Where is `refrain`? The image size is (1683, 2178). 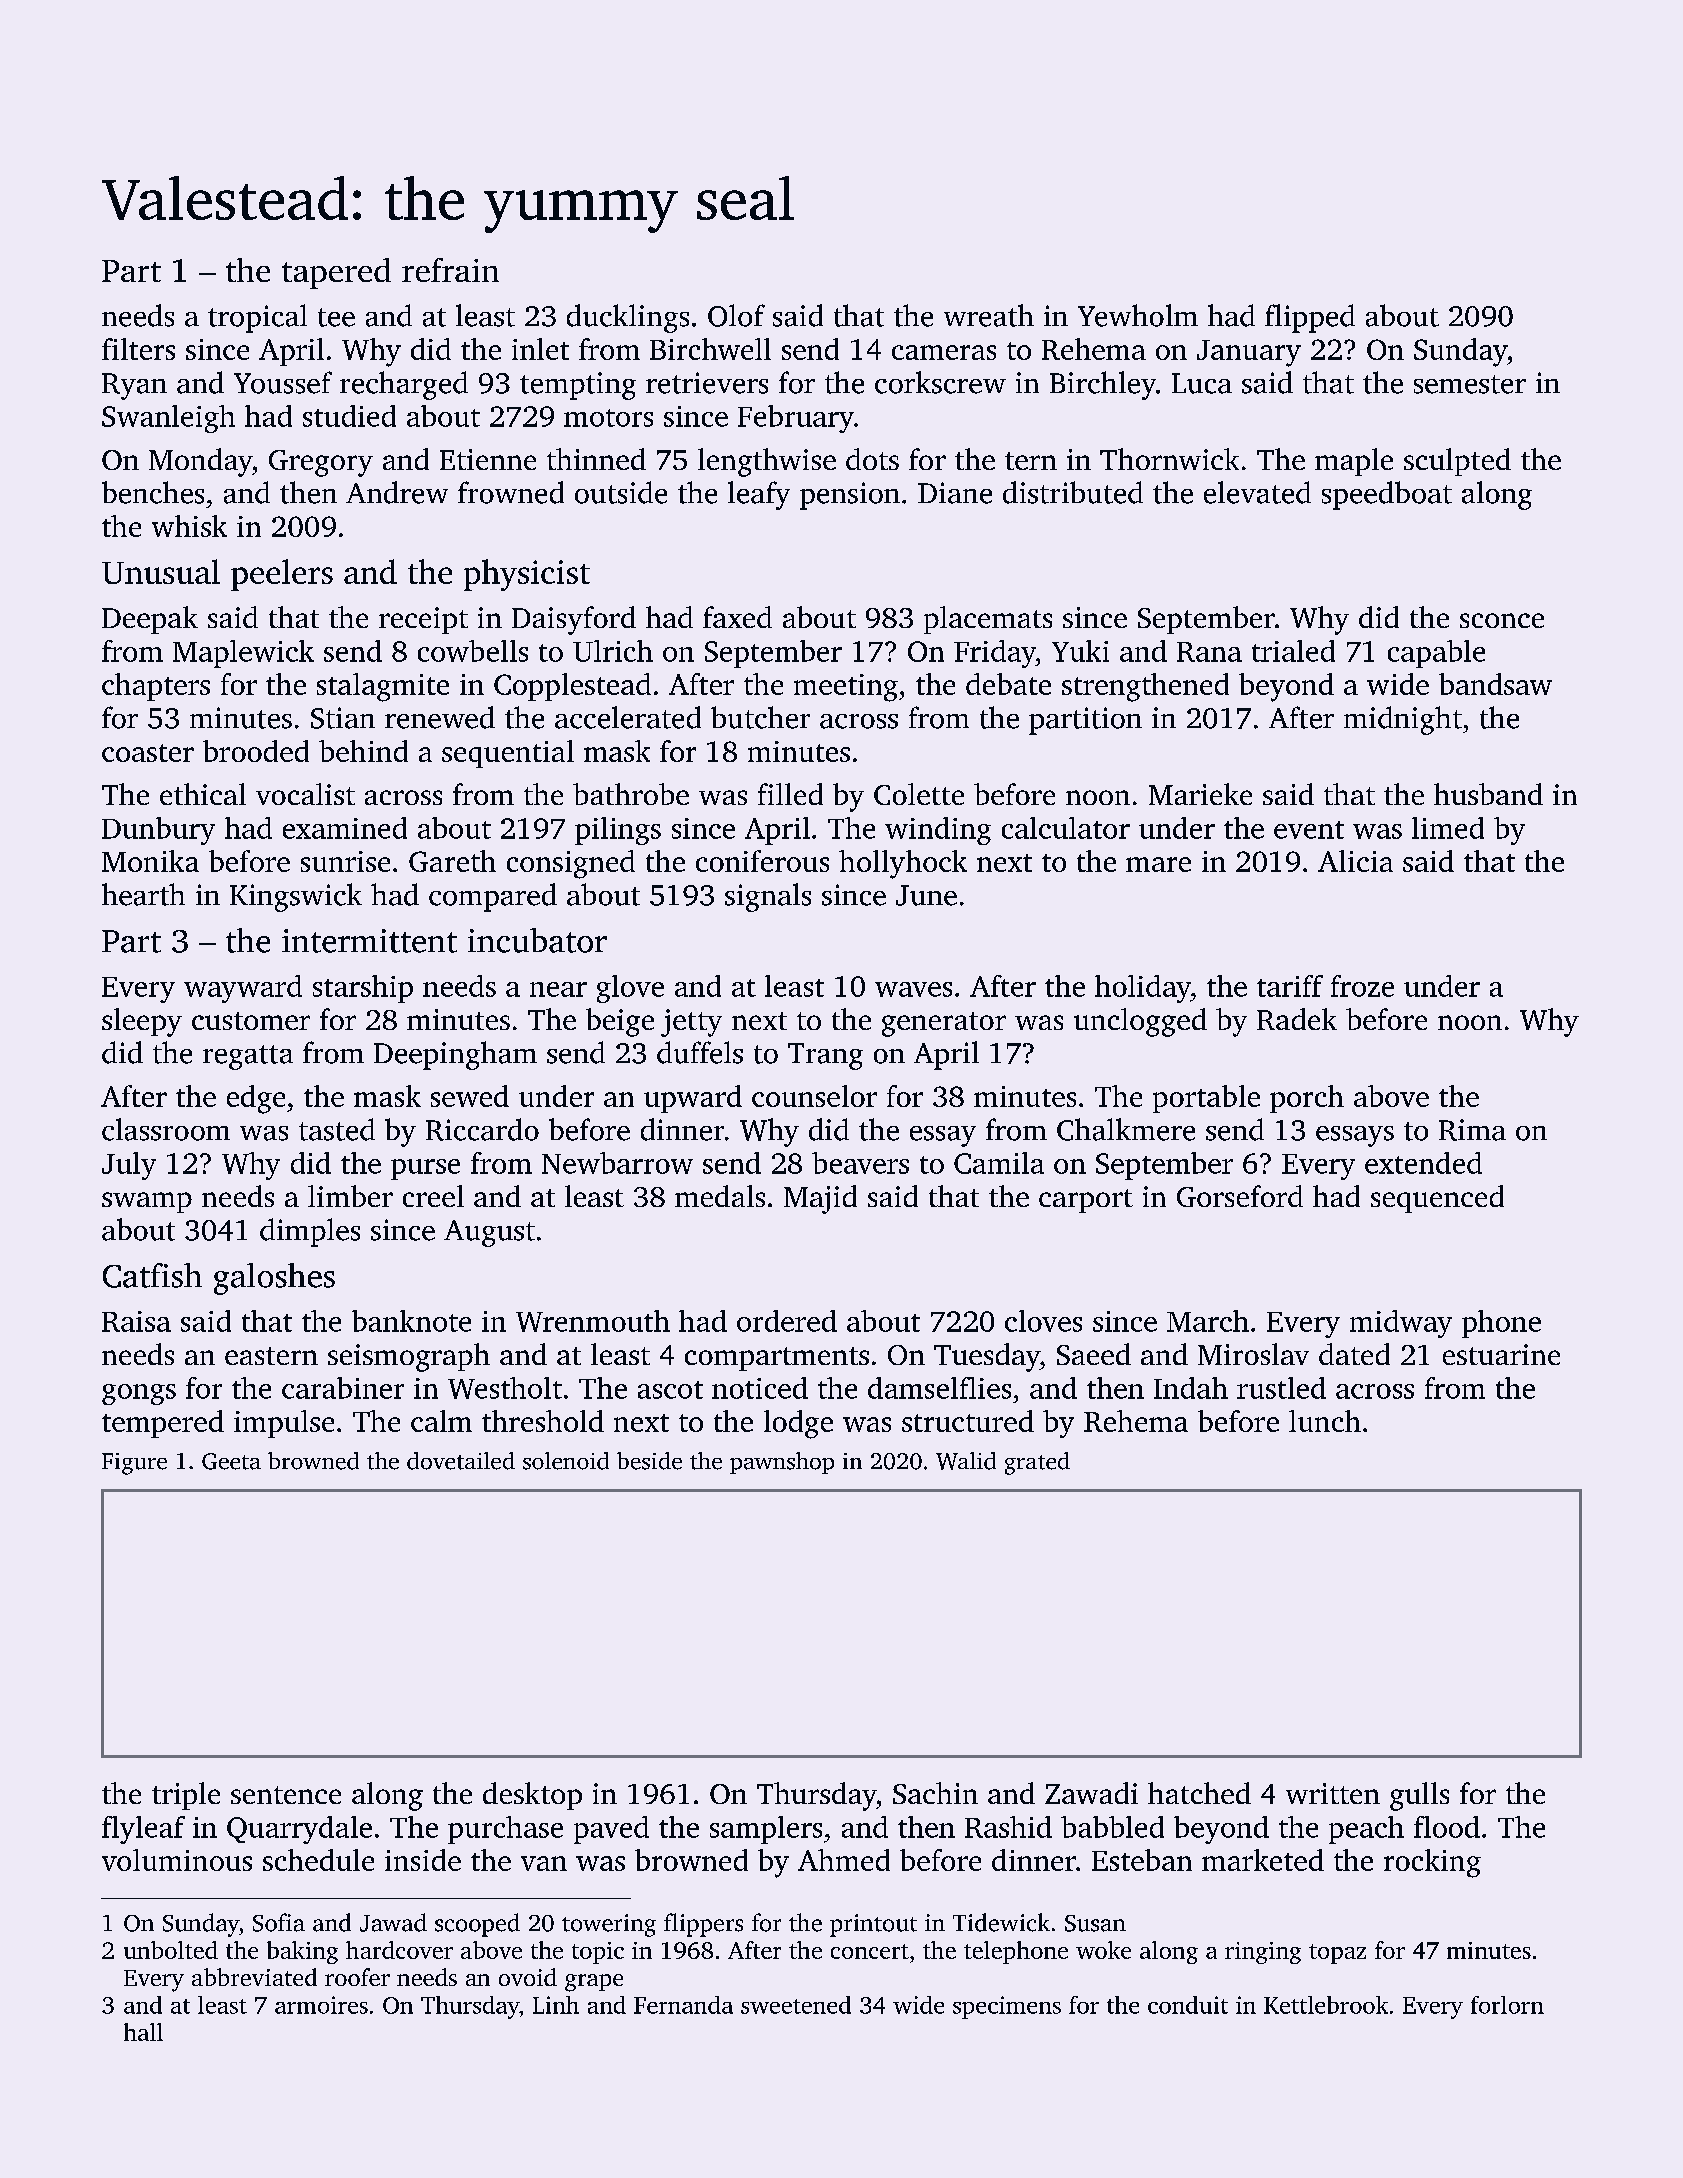 refrain is located at coordinates (450, 270).
